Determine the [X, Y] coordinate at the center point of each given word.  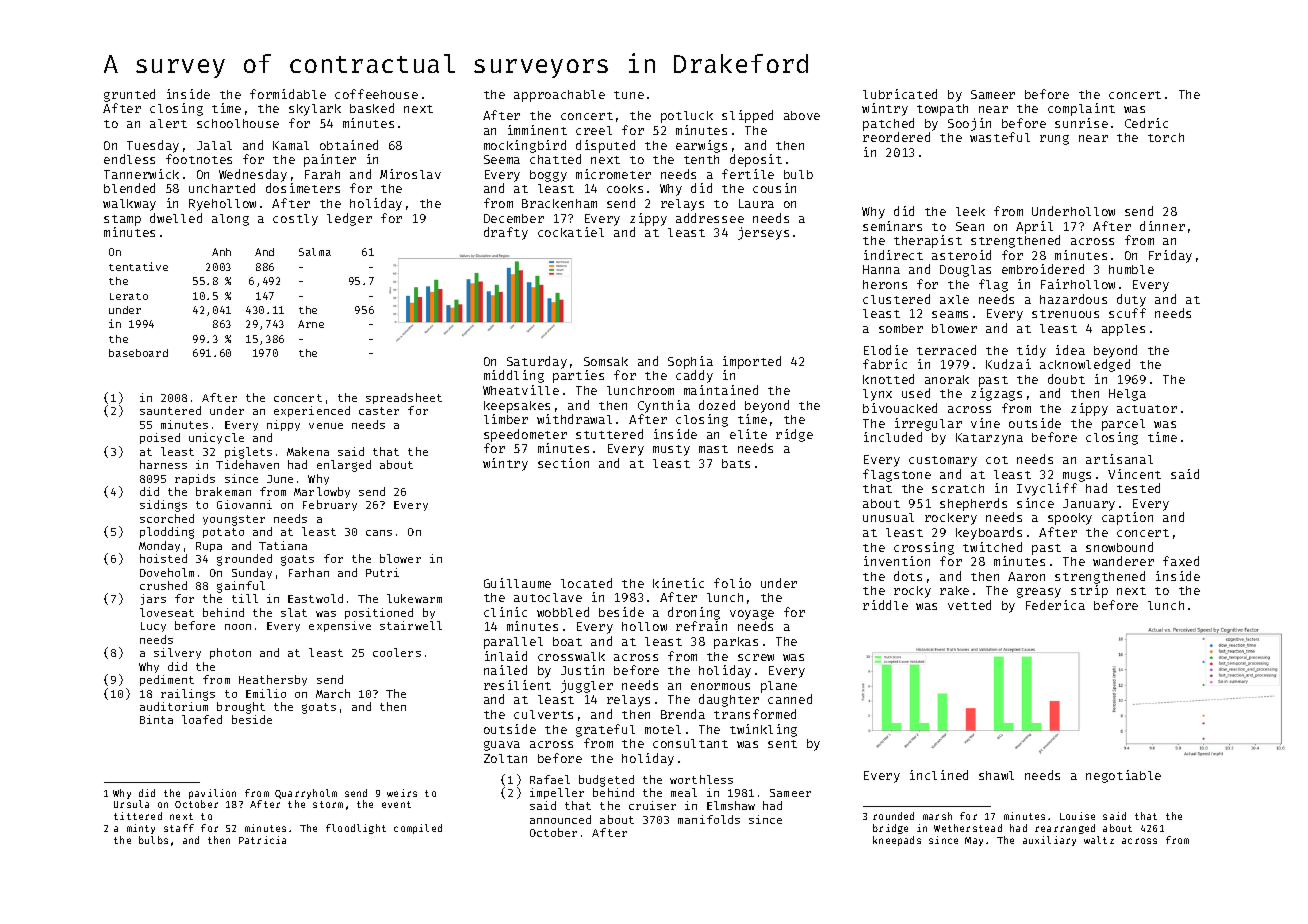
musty [671, 450]
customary [943, 461]
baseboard [138, 353]
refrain [701, 626]
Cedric [1146, 123]
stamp [122, 220]
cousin [774, 188]
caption [1127, 518]
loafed [202, 719]
